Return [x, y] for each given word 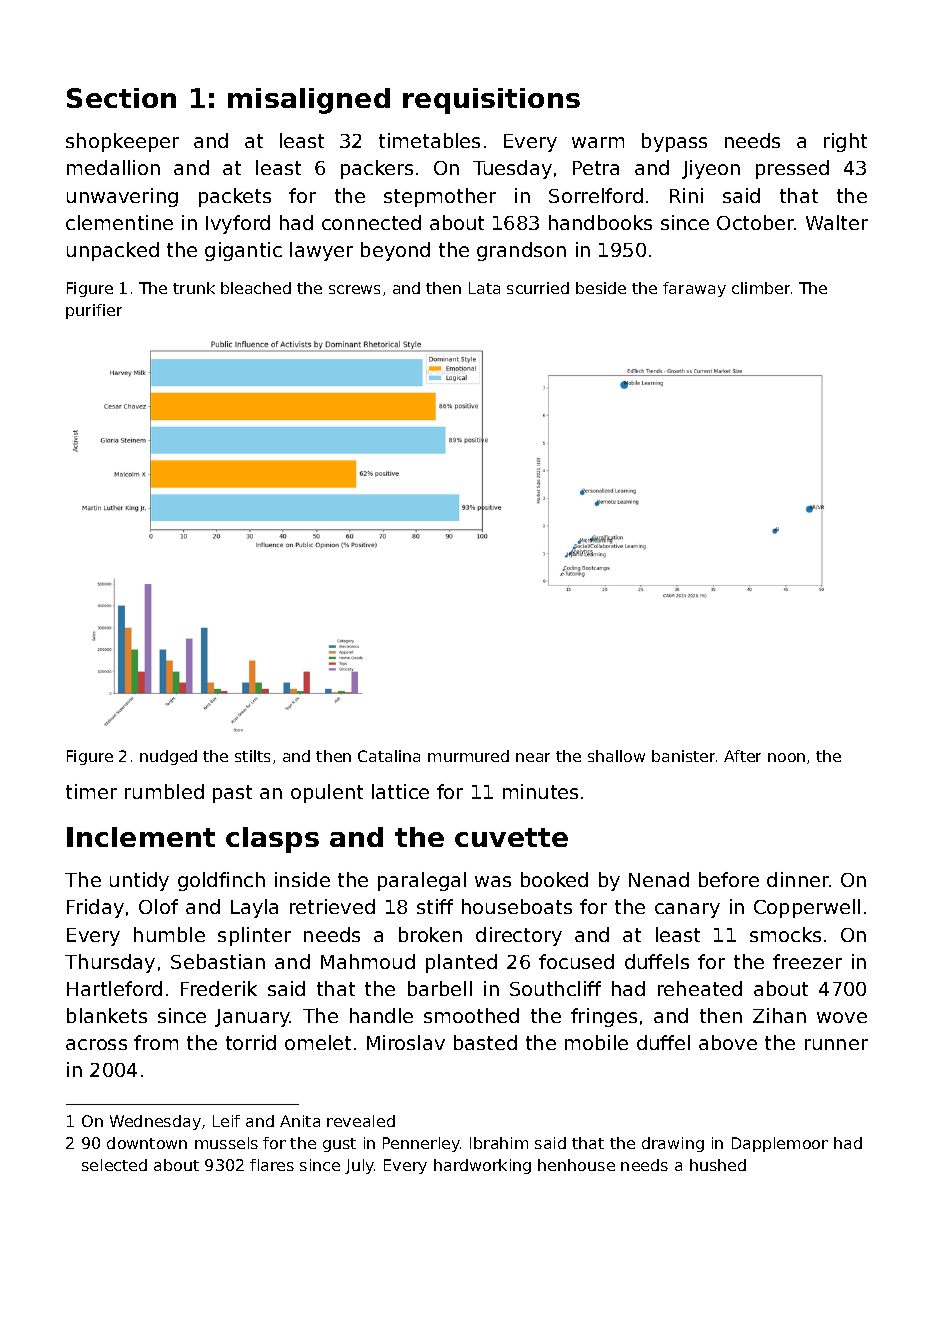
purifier [94, 311]
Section [121, 98]
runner [836, 1044]
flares [272, 1165]
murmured [468, 756]
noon [786, 757]
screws [354, 289]
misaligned [309, 101]
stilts [252, 756]
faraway [694, 289]
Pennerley [421, 1144]
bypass [674, 142]
